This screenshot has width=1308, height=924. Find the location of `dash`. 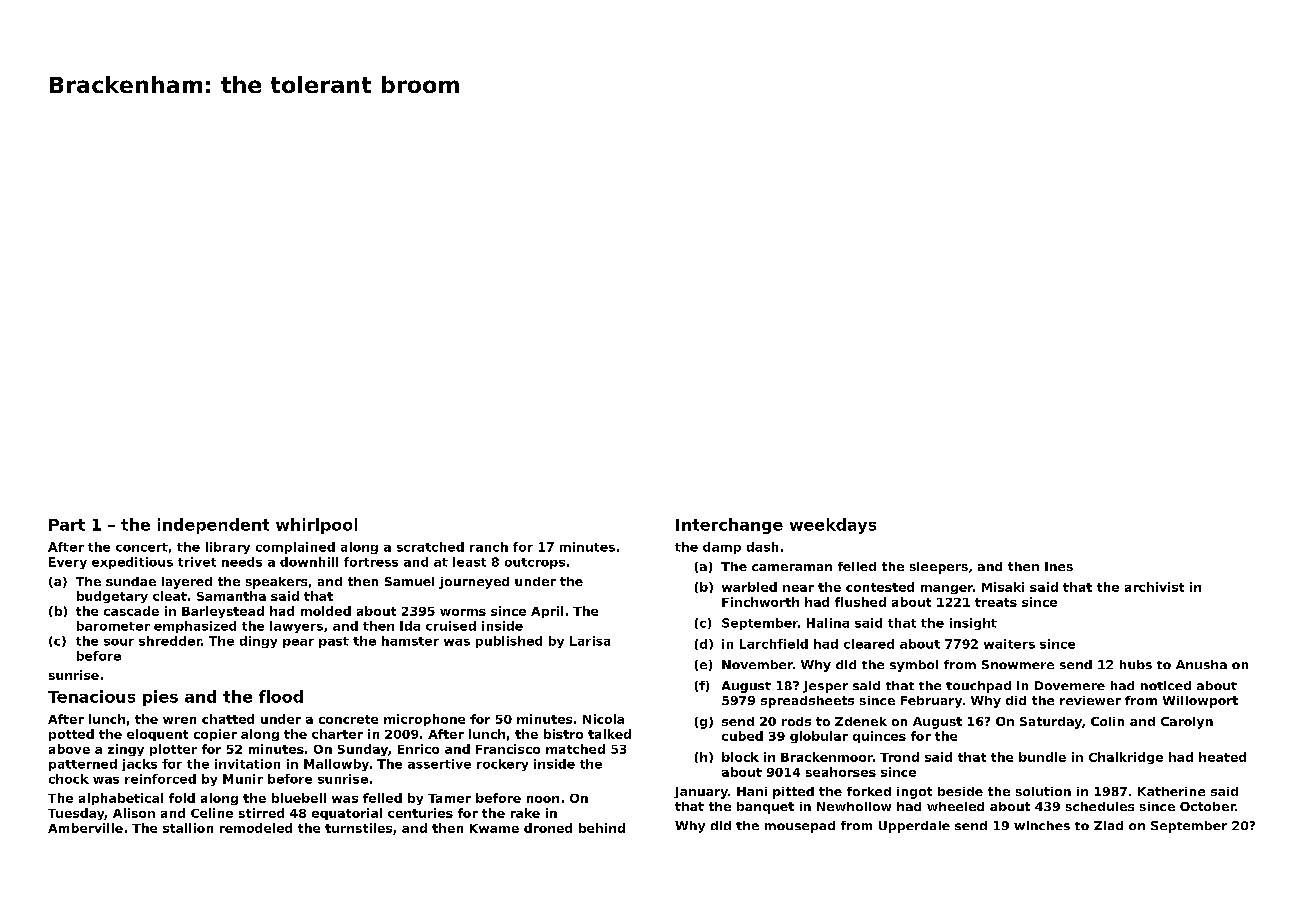

dash is located at coordinates (762, 547).
